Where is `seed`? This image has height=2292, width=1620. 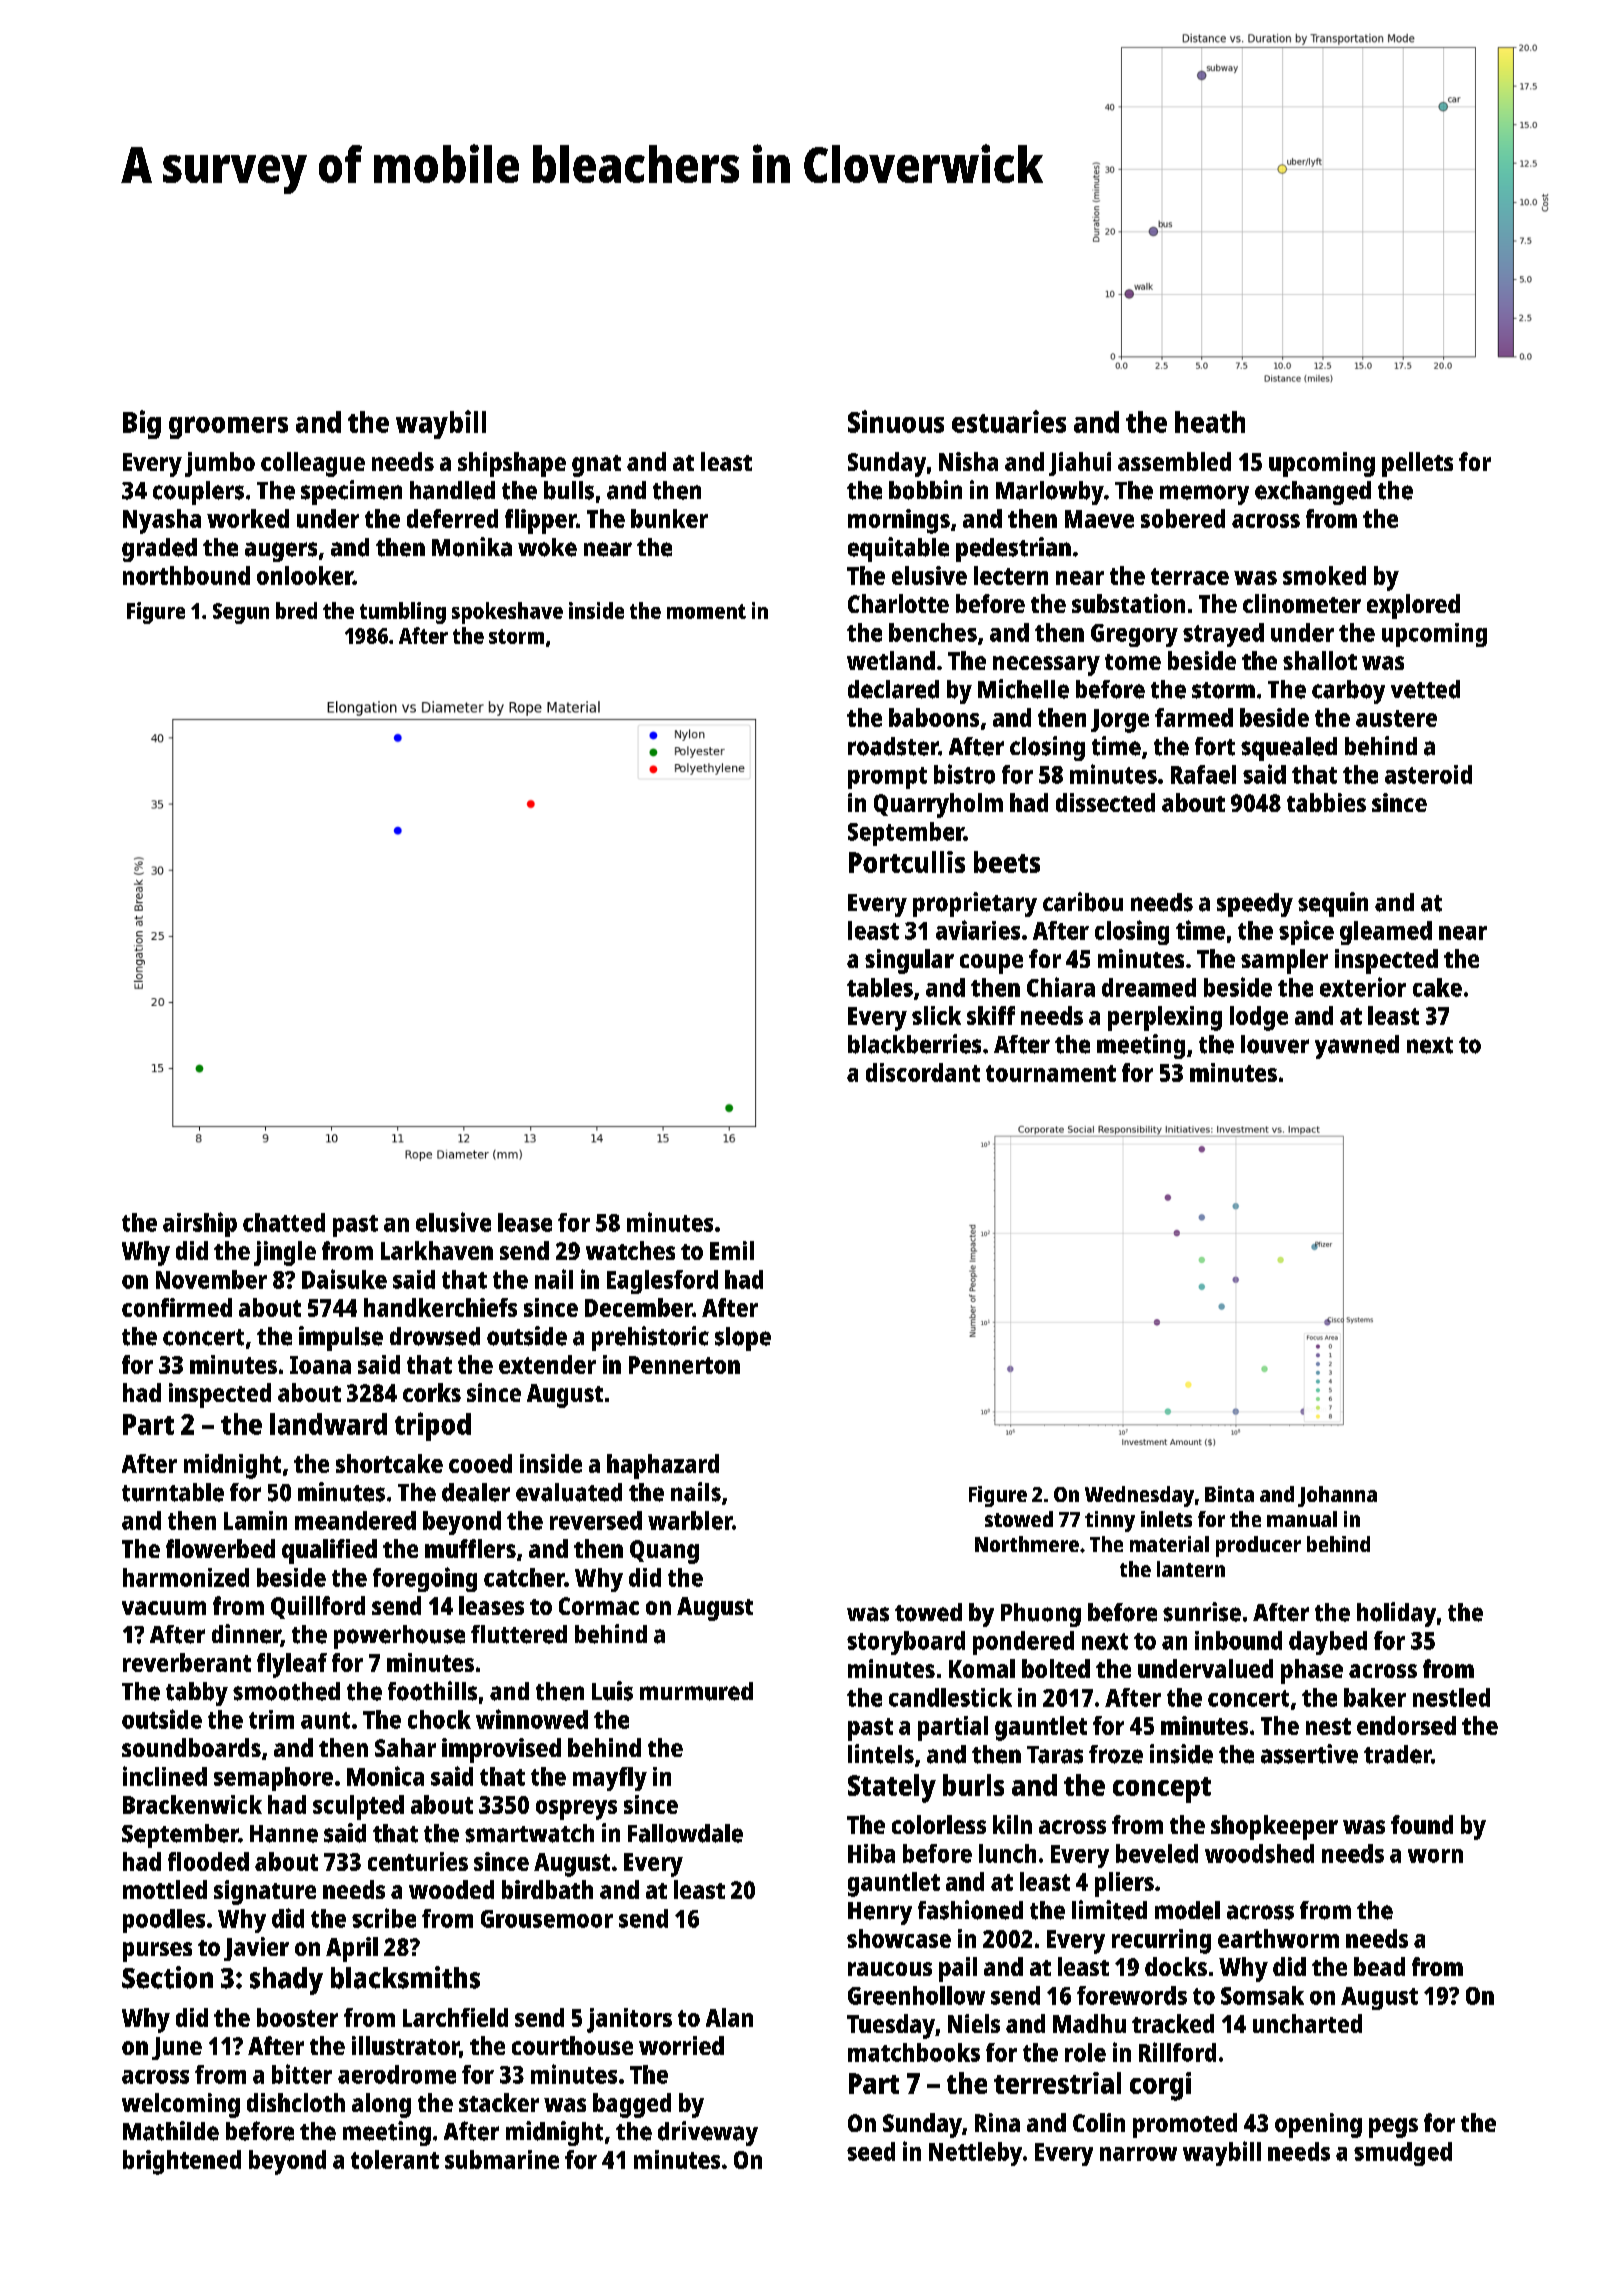
seed is located at coordinates (871, 2151).
